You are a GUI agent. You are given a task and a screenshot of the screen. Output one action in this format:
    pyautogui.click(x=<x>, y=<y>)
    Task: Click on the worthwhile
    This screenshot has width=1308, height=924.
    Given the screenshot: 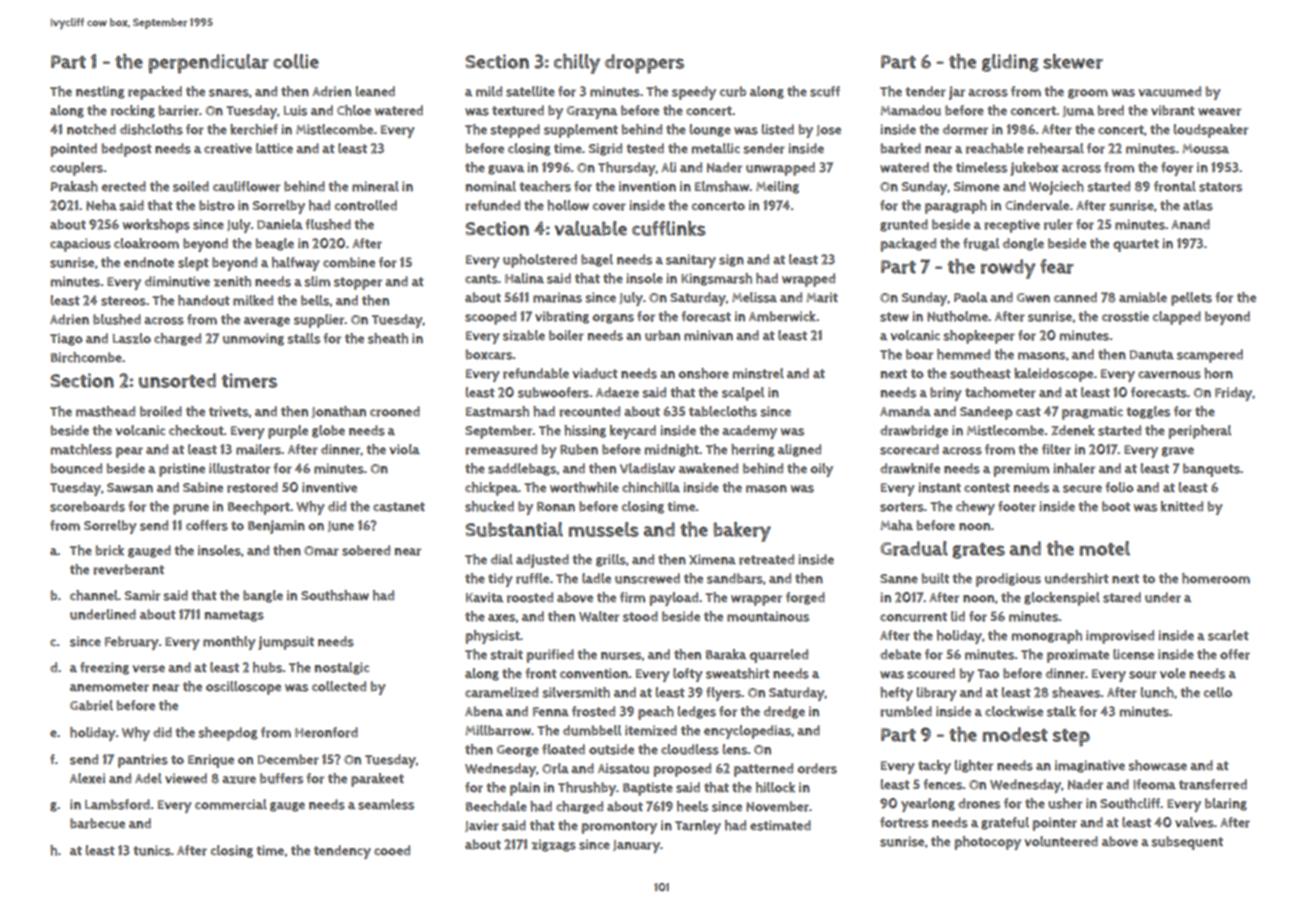 What is the action you would take?
    pyautogui.click(x=584, y=487)
